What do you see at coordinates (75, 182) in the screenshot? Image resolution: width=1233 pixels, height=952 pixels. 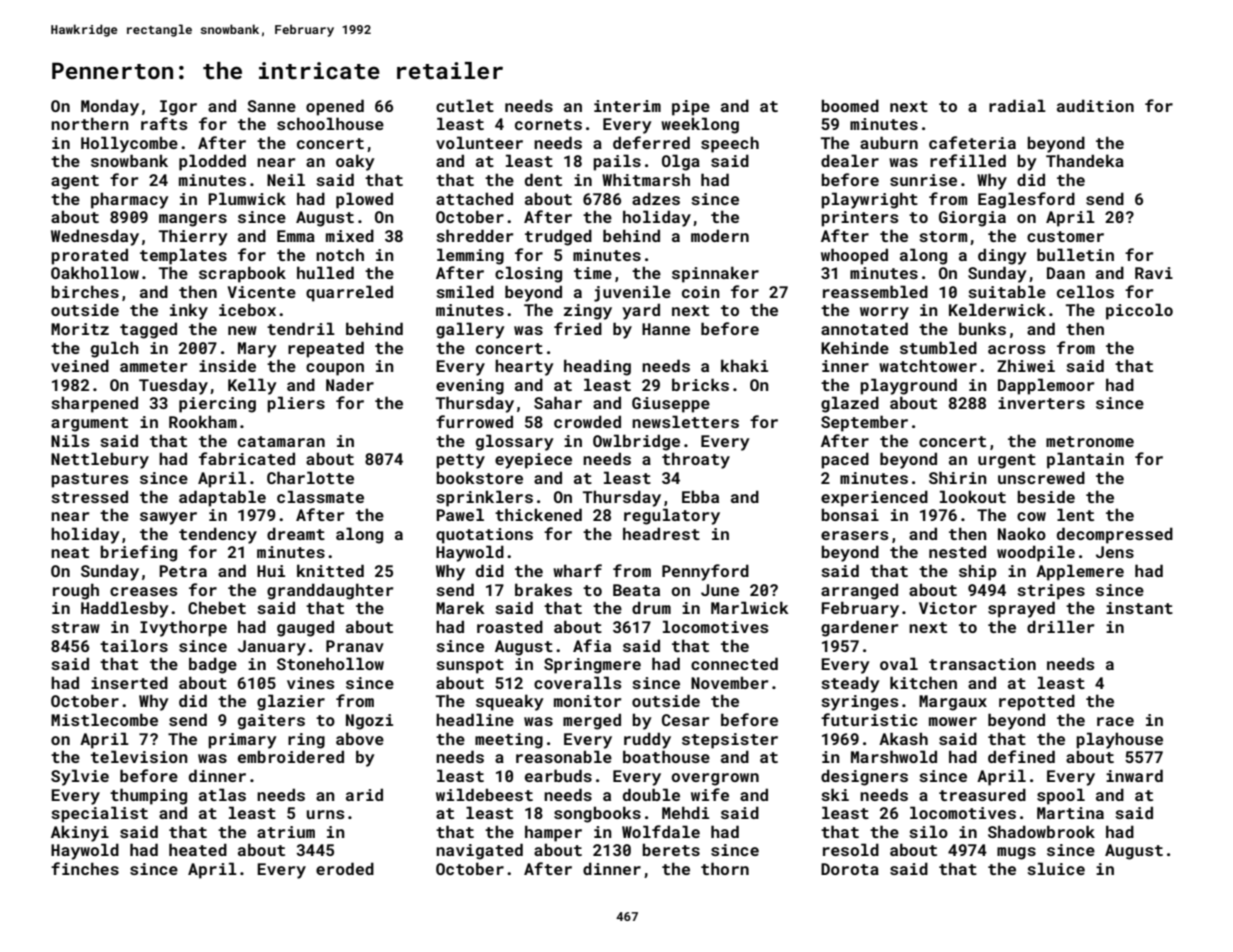 I see `agent` at bounding box center [75, 182].
